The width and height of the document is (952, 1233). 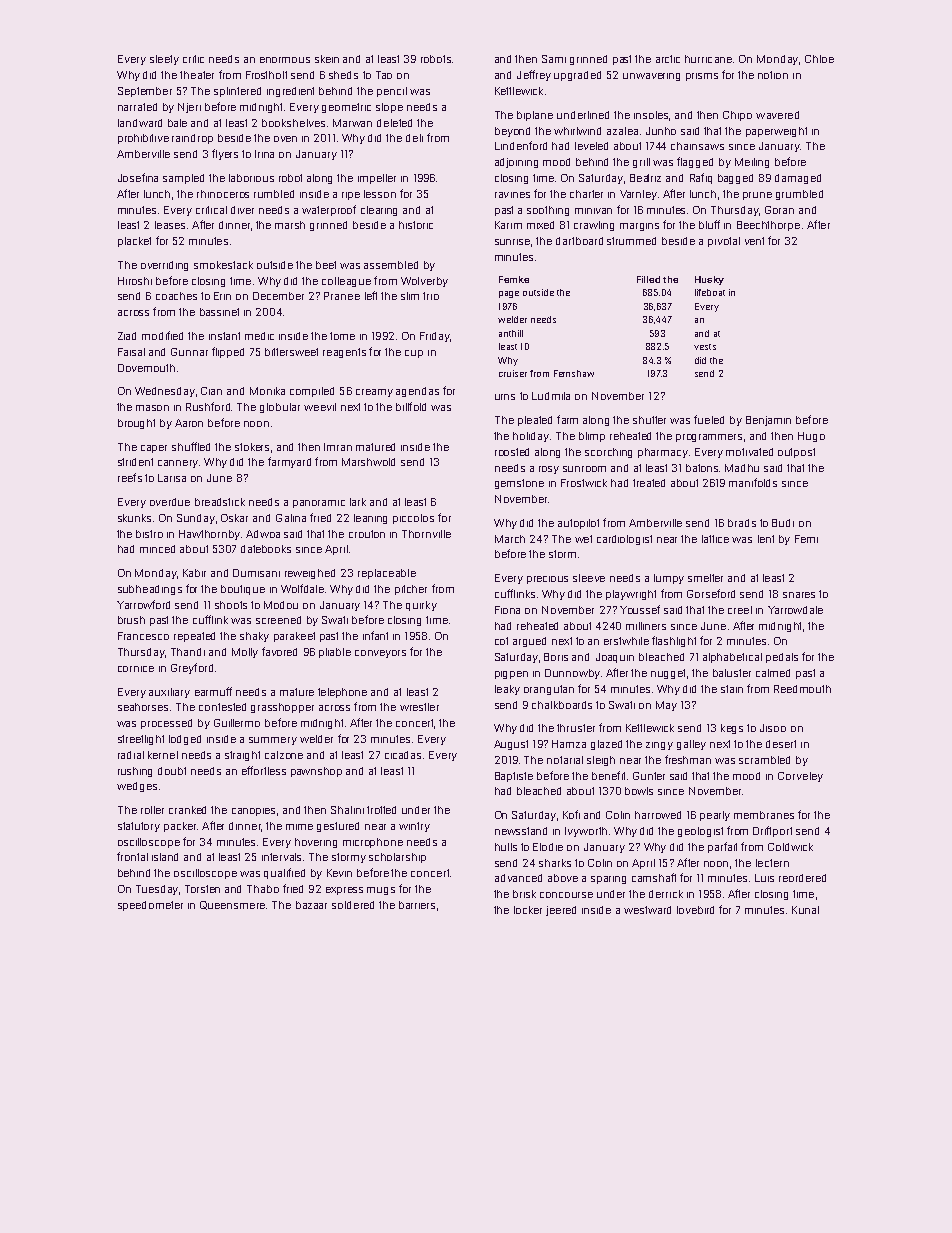 I want to click on insoles, so click(x=651, y=115).
